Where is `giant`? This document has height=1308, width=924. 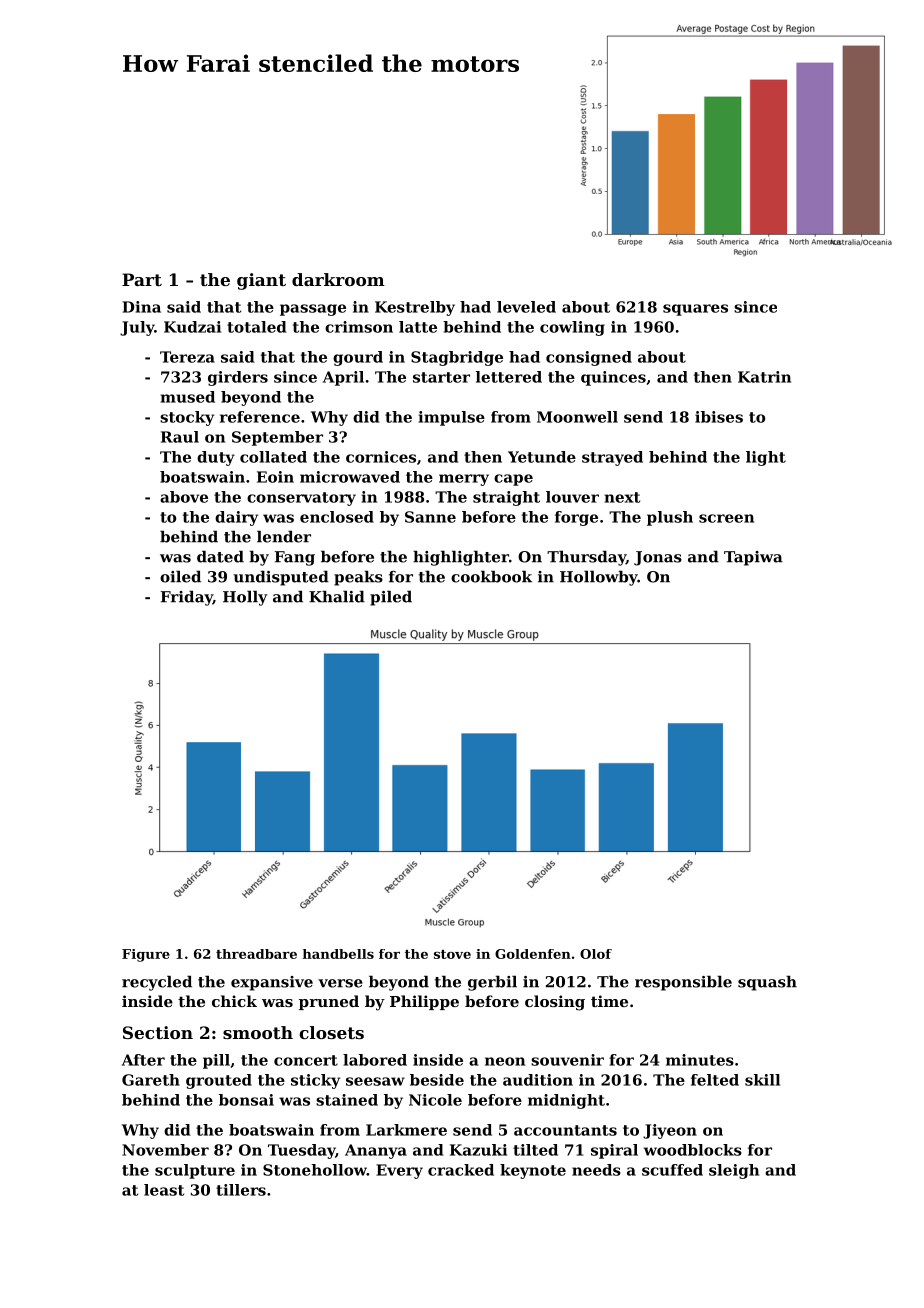 giant is located at coordinates (261, 281).
